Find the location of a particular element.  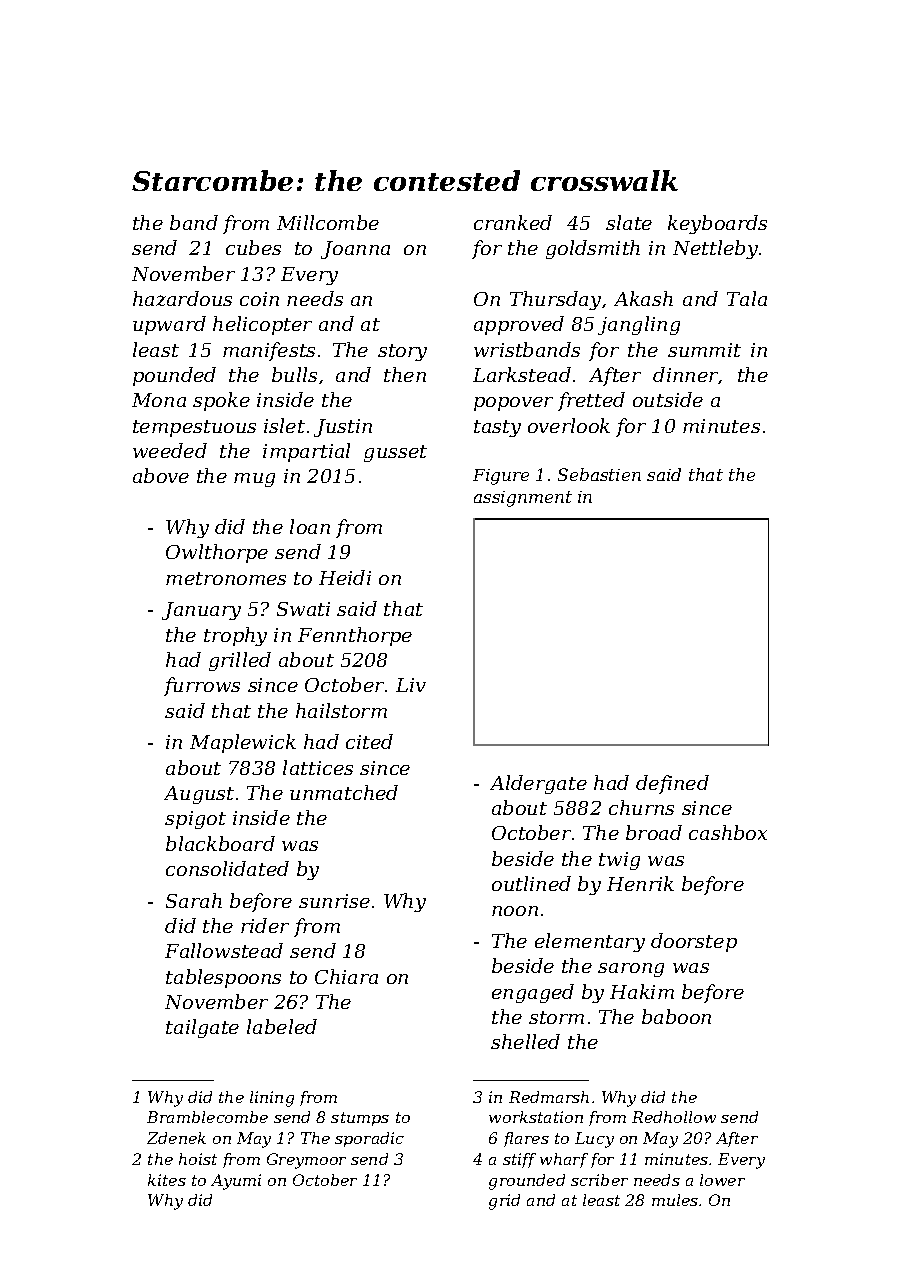

sporadic is located at coordinates (369, 1139).
